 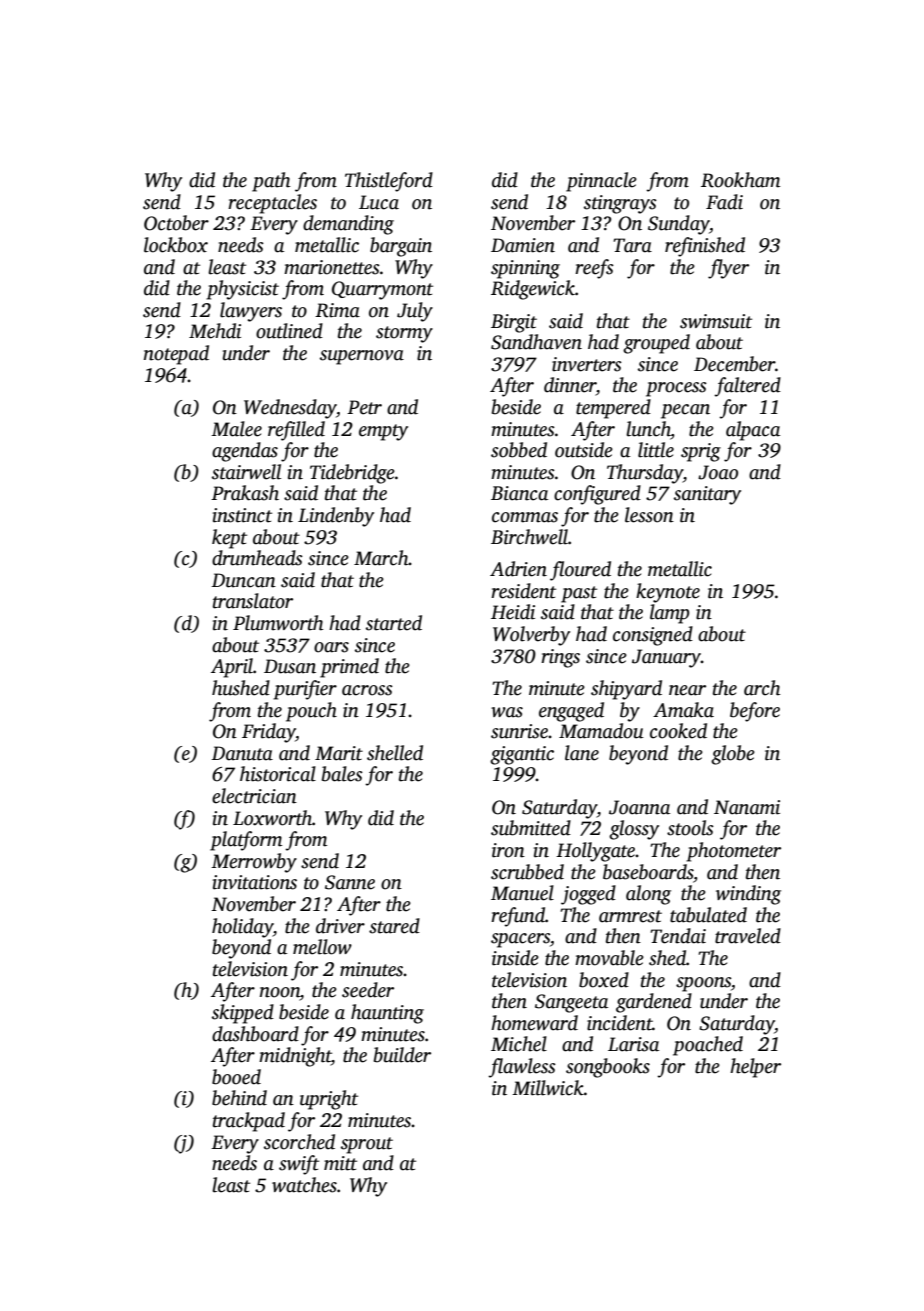 What do you see at coordinates (348, 225) in the document?
I see `demanding` at bounding box center [348, 225].
